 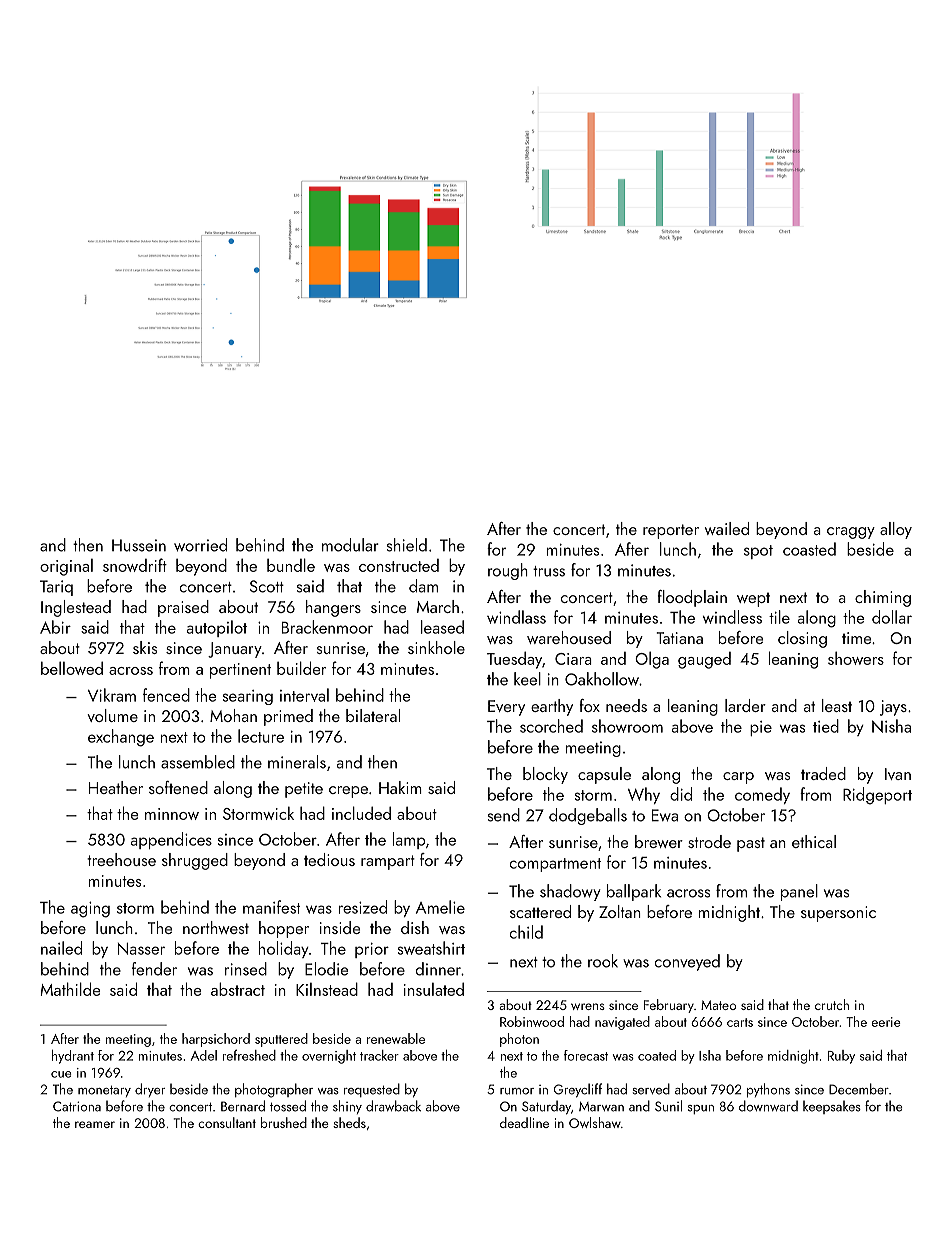 I want to click on worried, so click(x=200, y=545).
